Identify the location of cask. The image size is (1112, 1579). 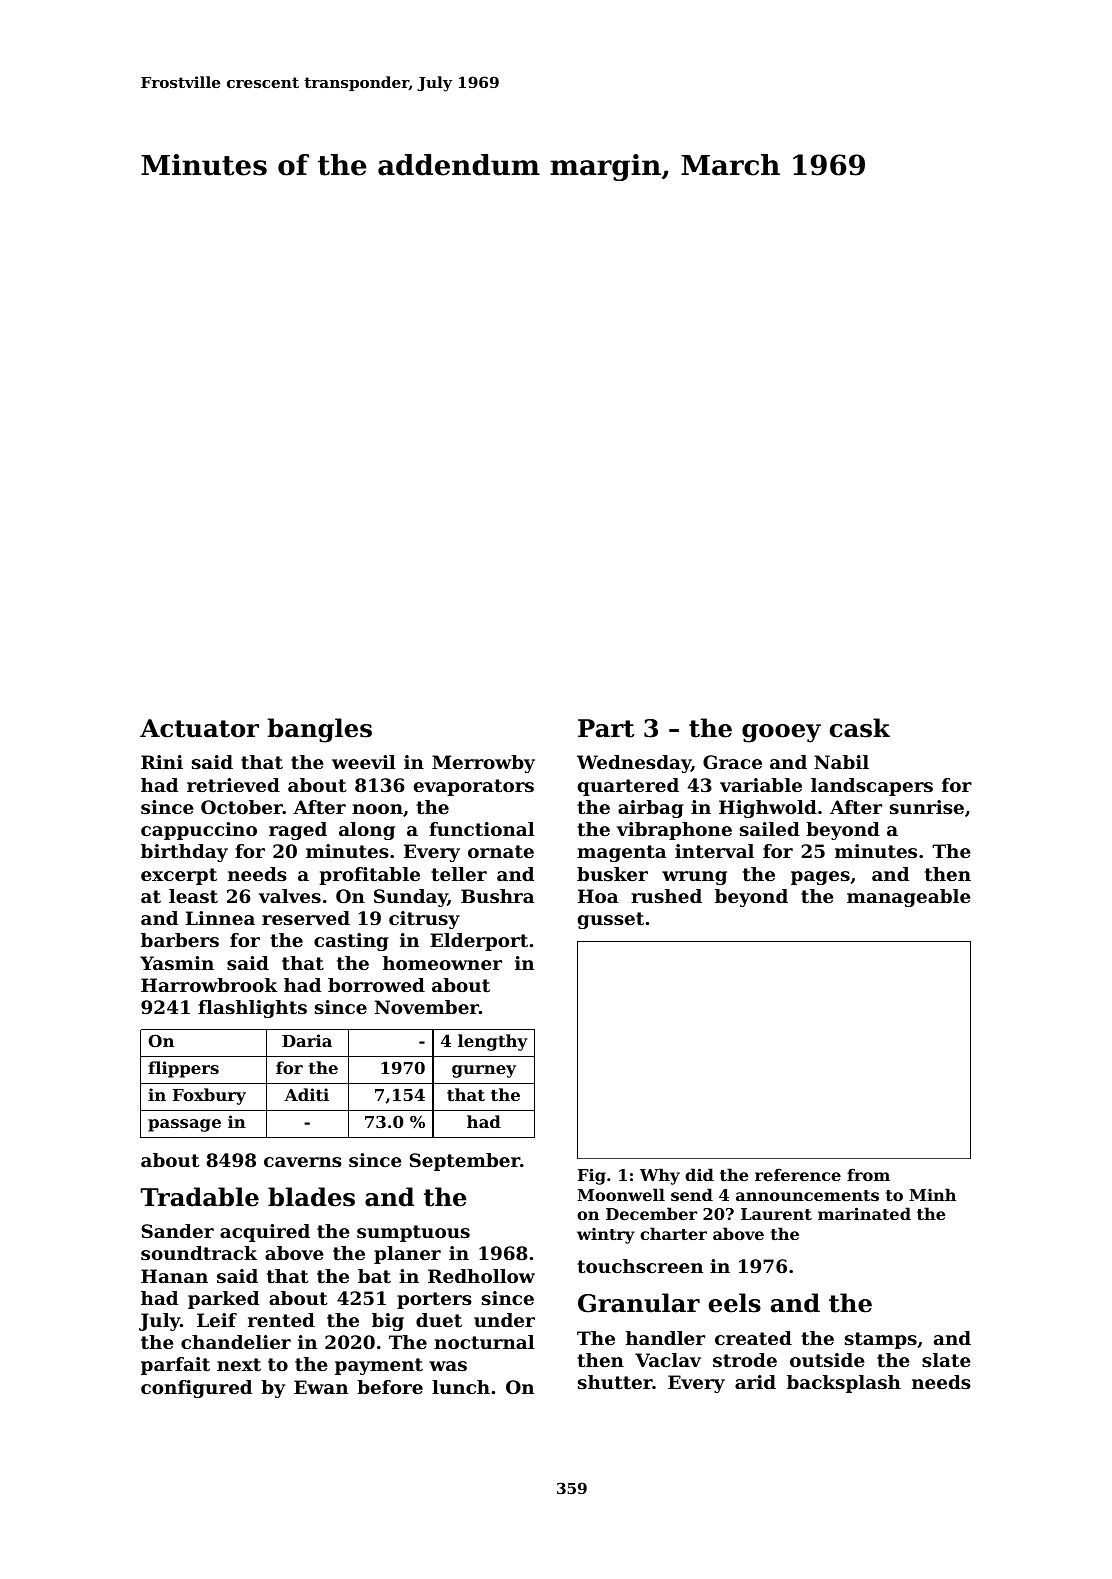
(860, 728).
